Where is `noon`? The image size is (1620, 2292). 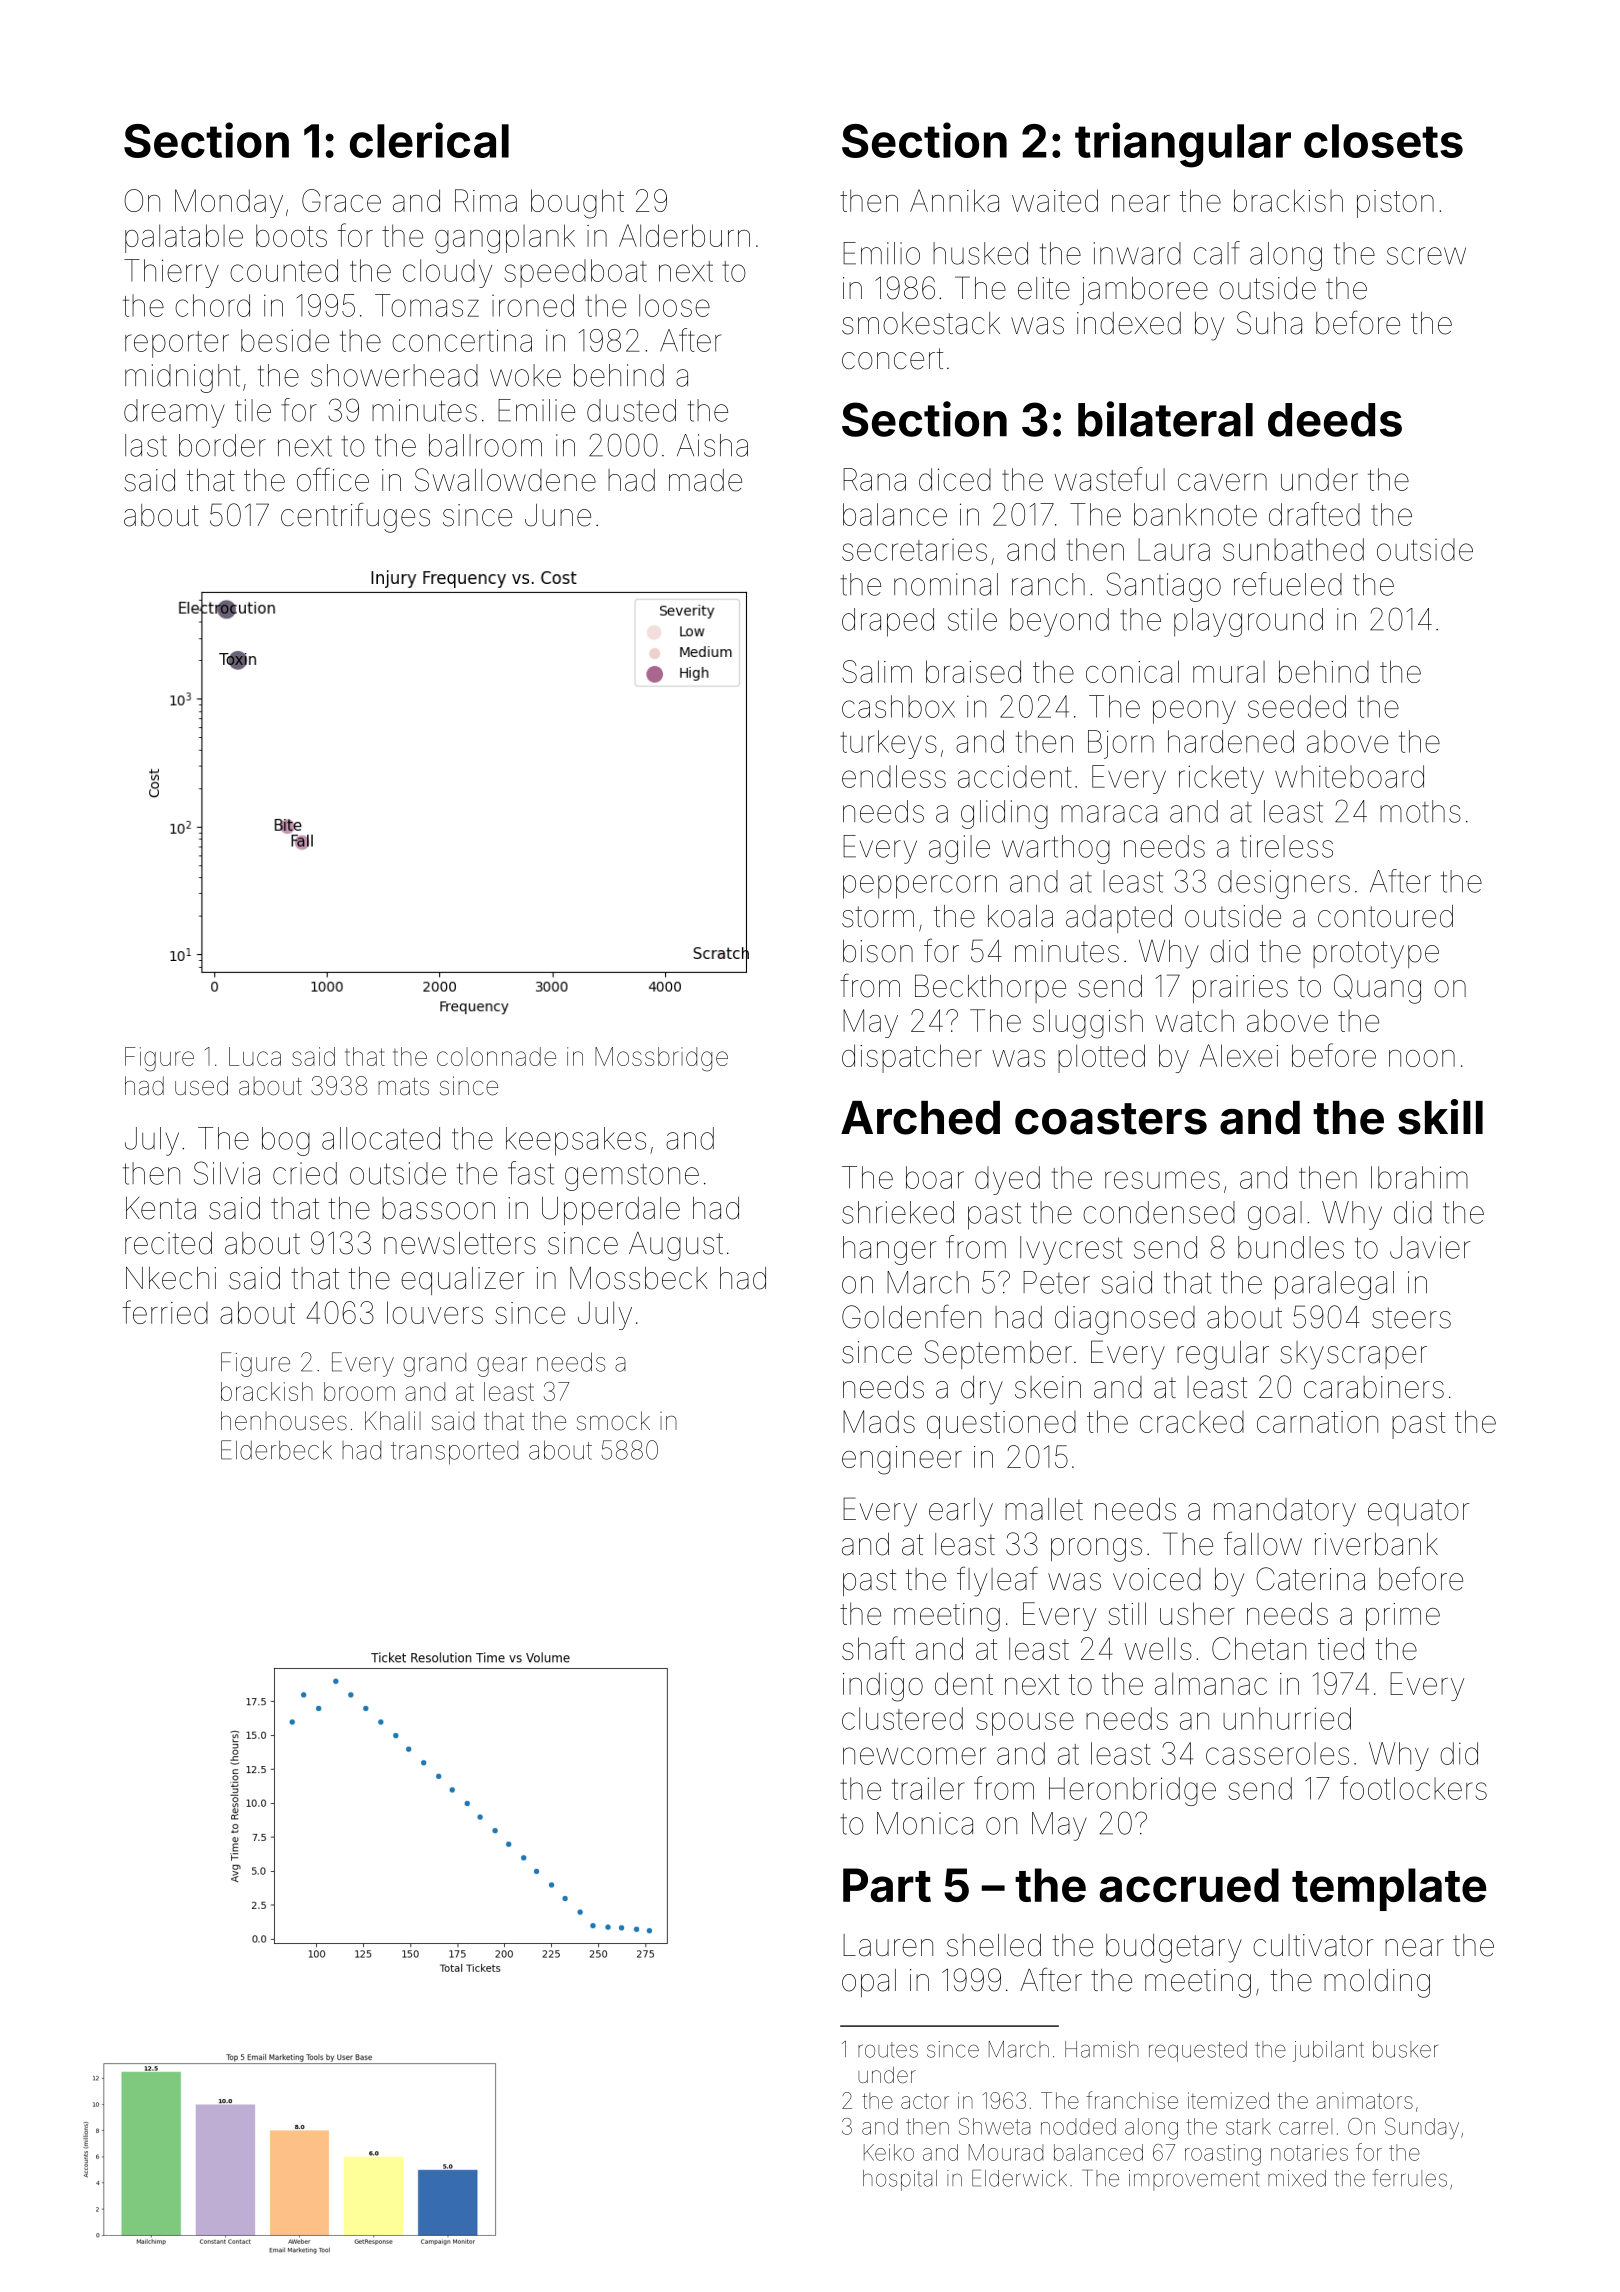
noon is located at coordinates (1422, 1058).
